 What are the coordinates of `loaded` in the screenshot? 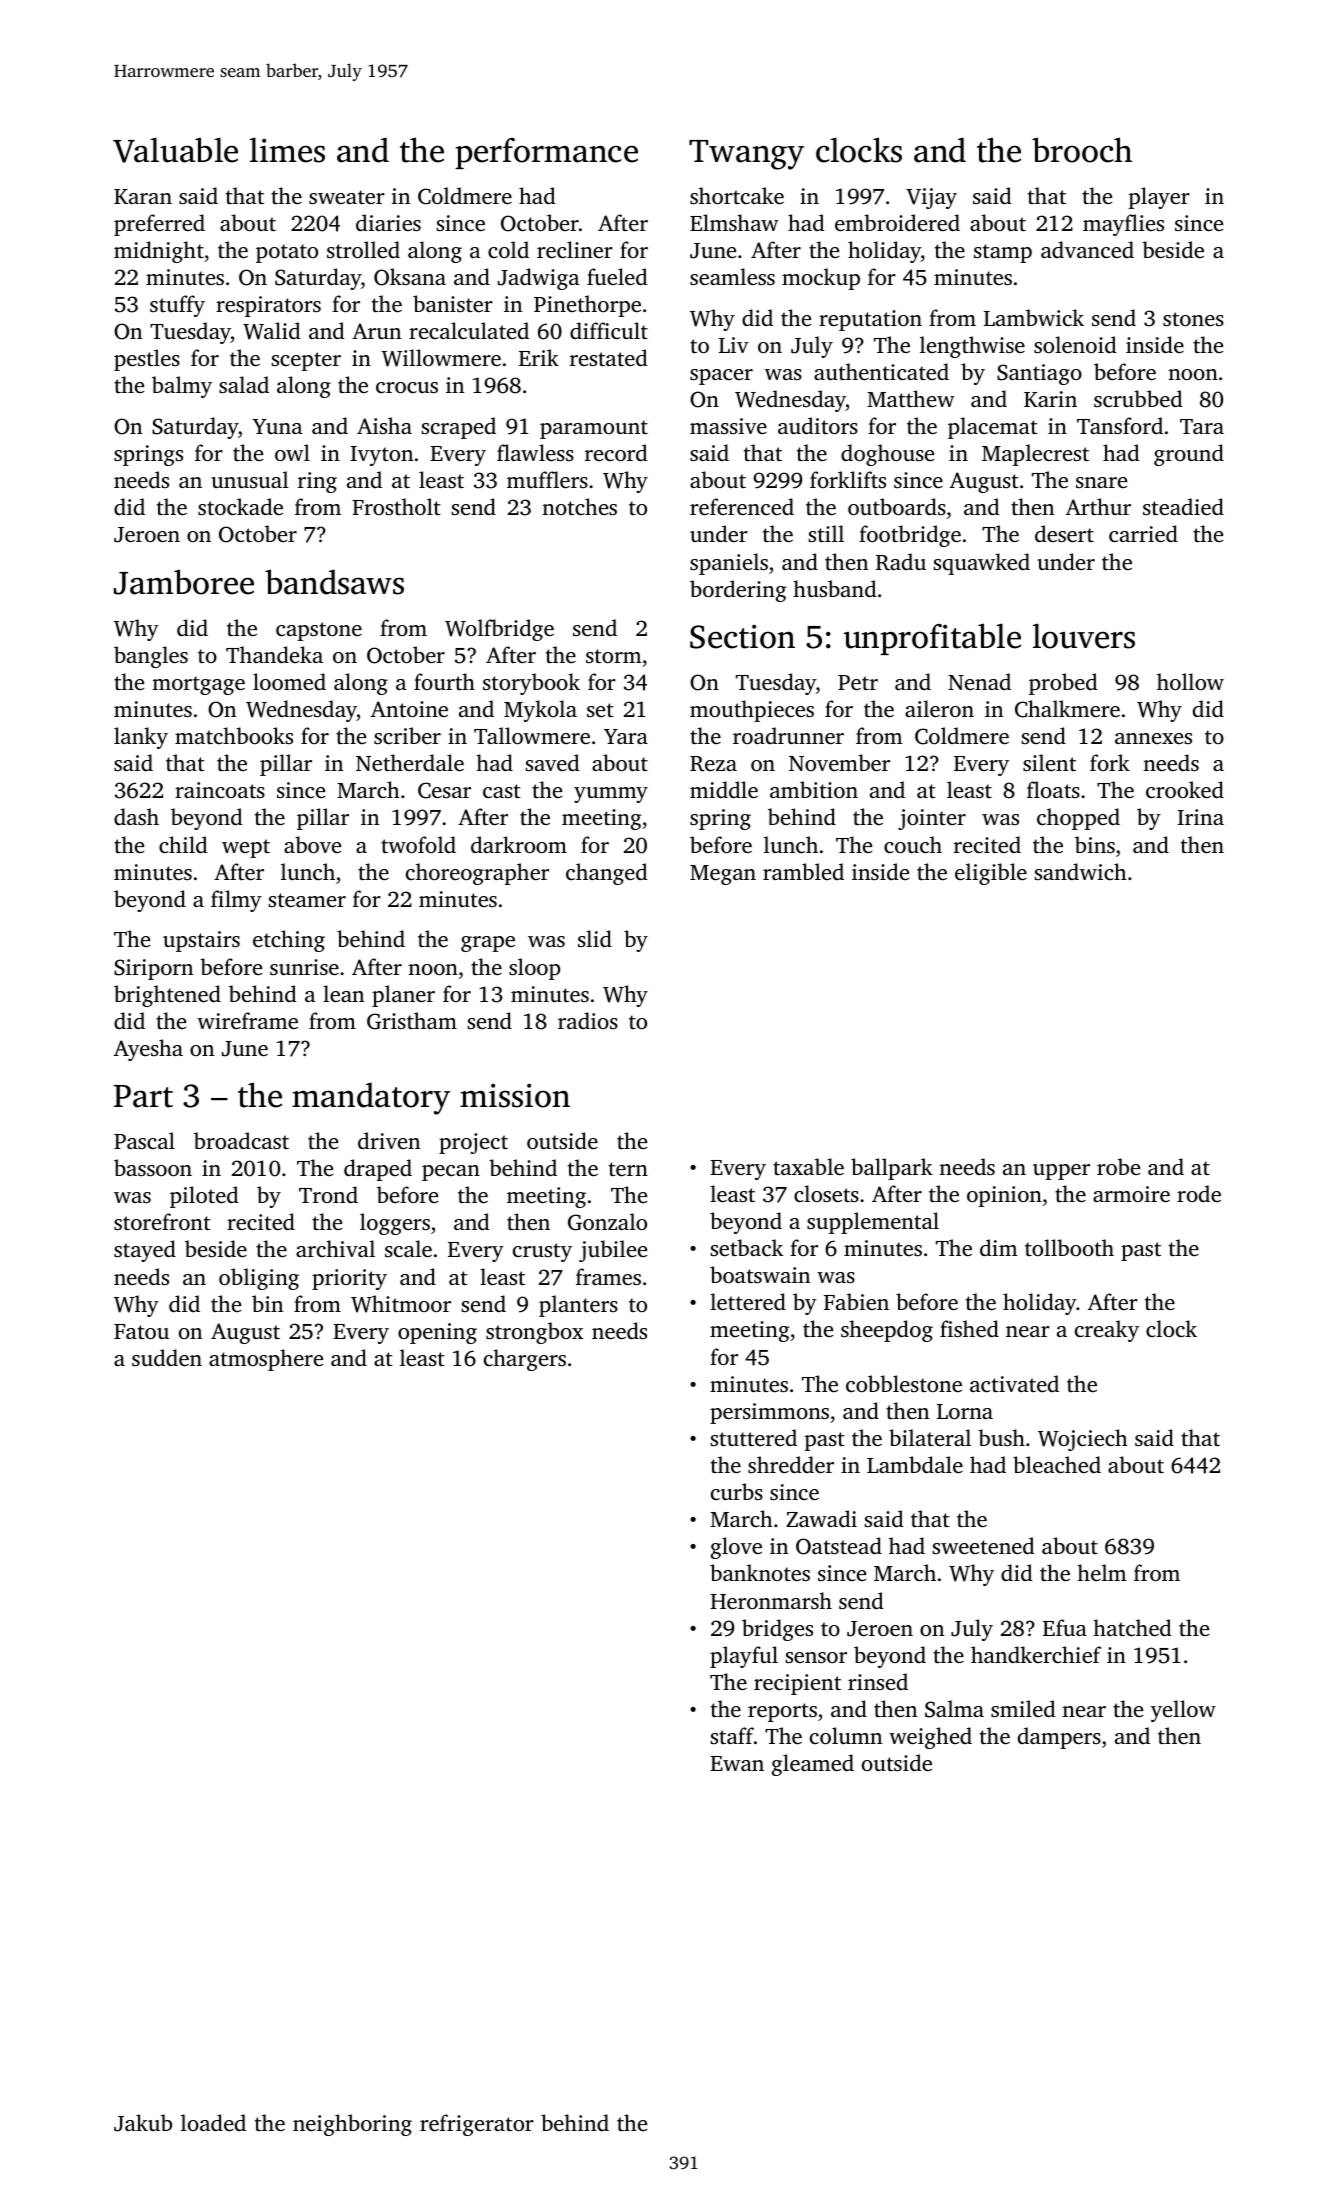 It's located at (213, 2122).
